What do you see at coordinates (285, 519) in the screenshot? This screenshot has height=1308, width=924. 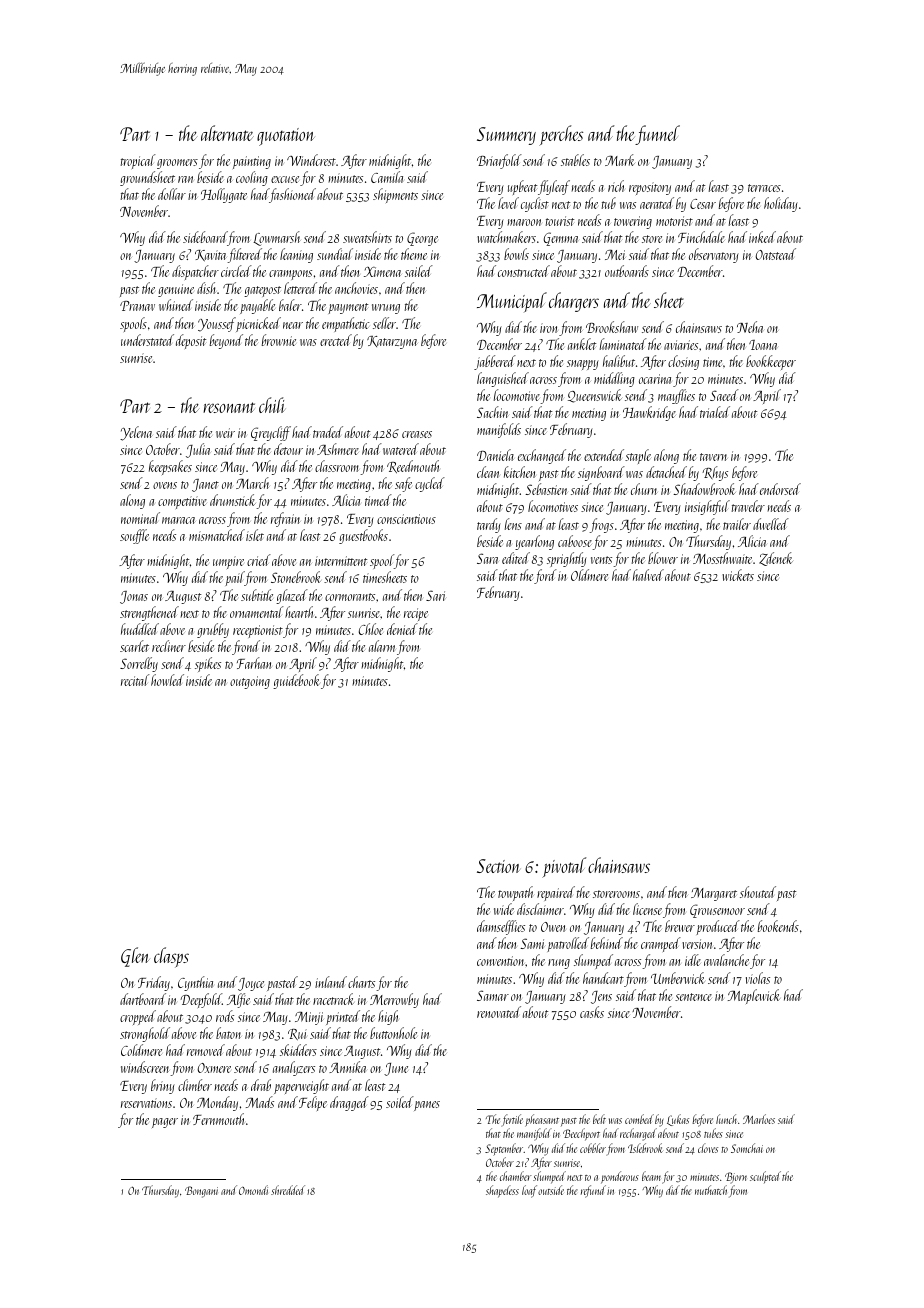 I see `refrain` at bounding box center [285, 519].
